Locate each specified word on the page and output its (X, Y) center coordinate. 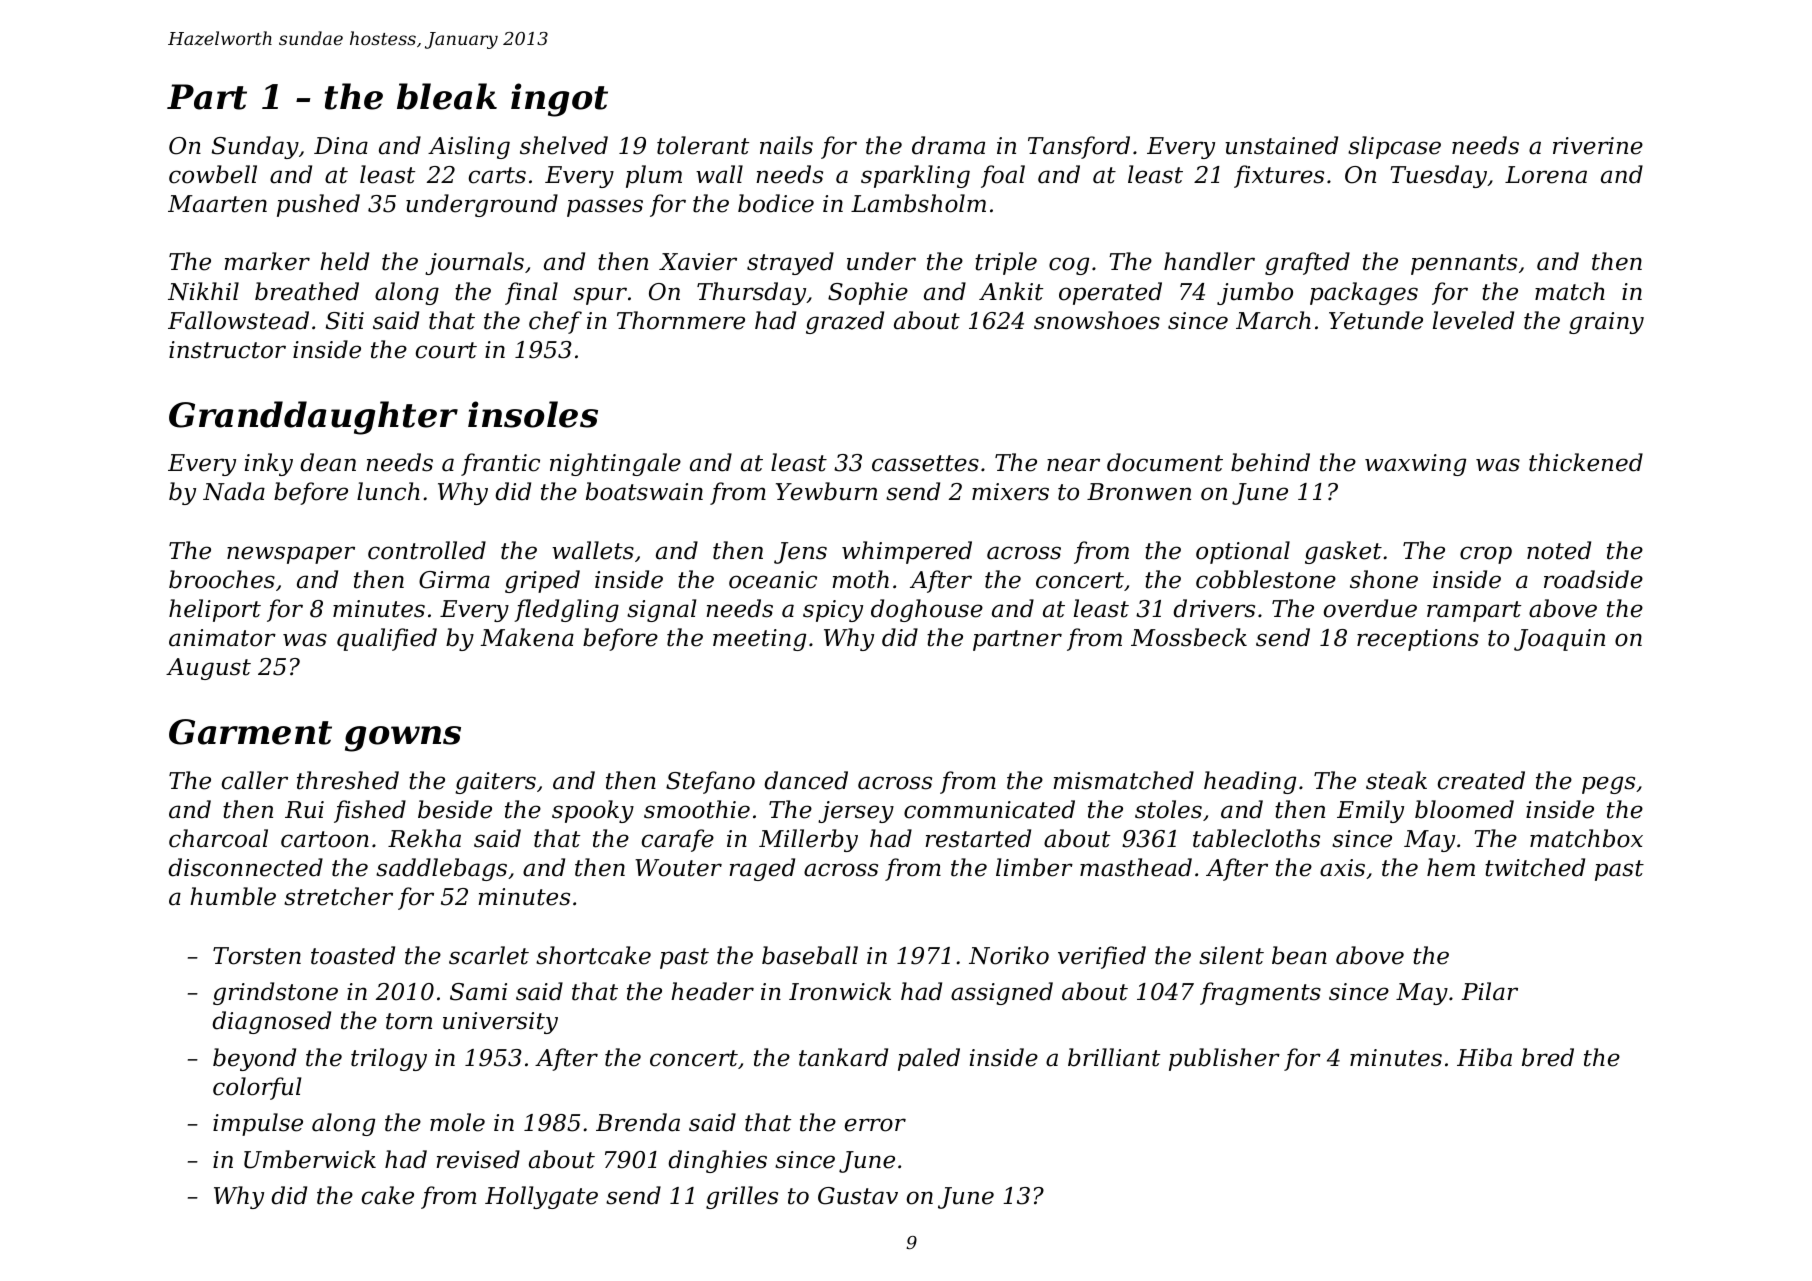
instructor (227, 350)
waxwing (1415, 465)
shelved (564, 145)
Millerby (808, 840)
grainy (1606, 323)
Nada (234, 491)
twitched (1535, 867)
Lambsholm (918, 203)
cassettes (925, 463)
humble (233, 896)
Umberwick (310, 1159)
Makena (527, 637)
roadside (1593, 579)
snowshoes (1097, 320)
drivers (1214, 608)
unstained (1281, 145)
